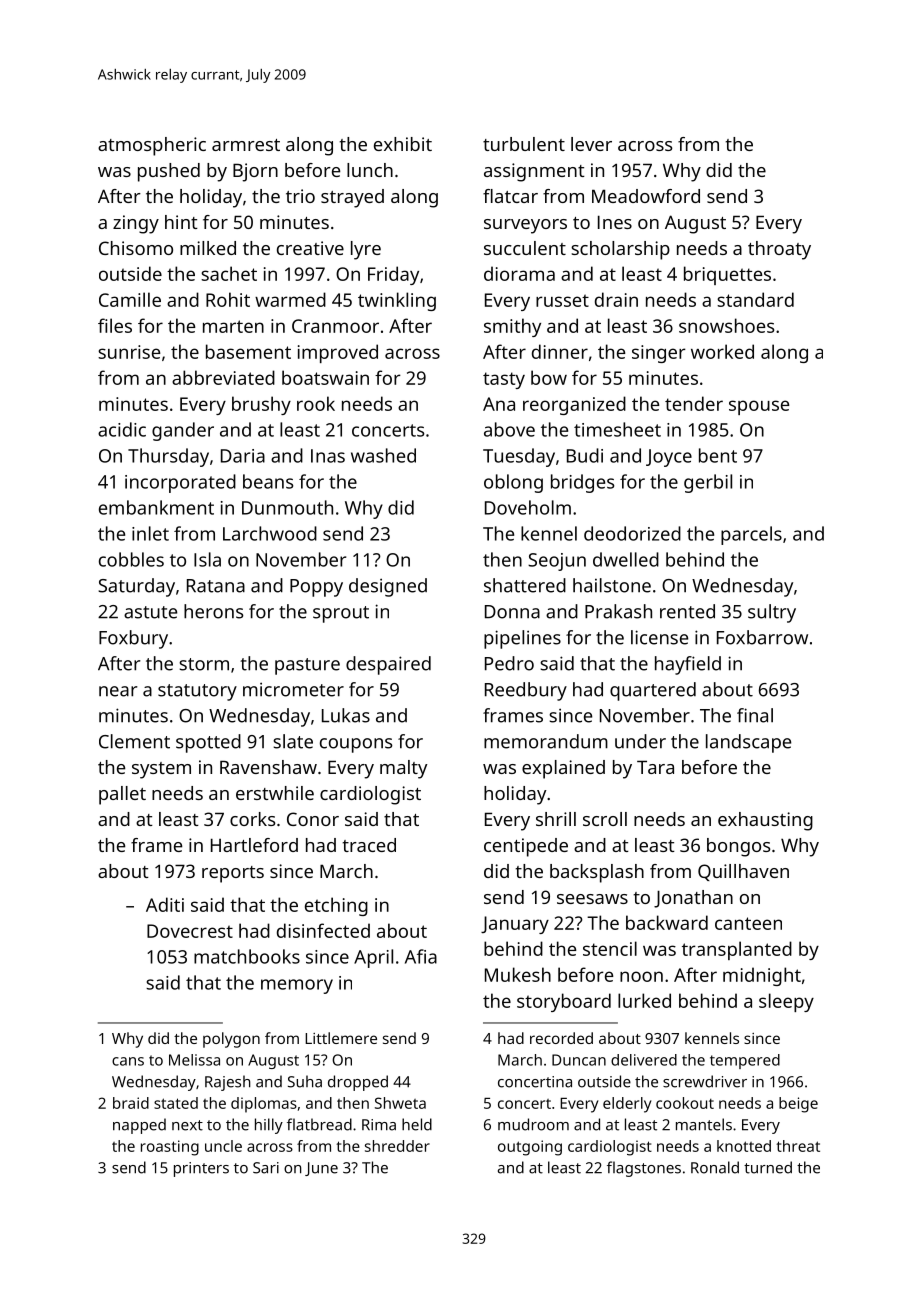 The width and height of the page is (924, 1314). Describe the element at coordinates (223, 1146) in the page. I see `uncle` at that location.
